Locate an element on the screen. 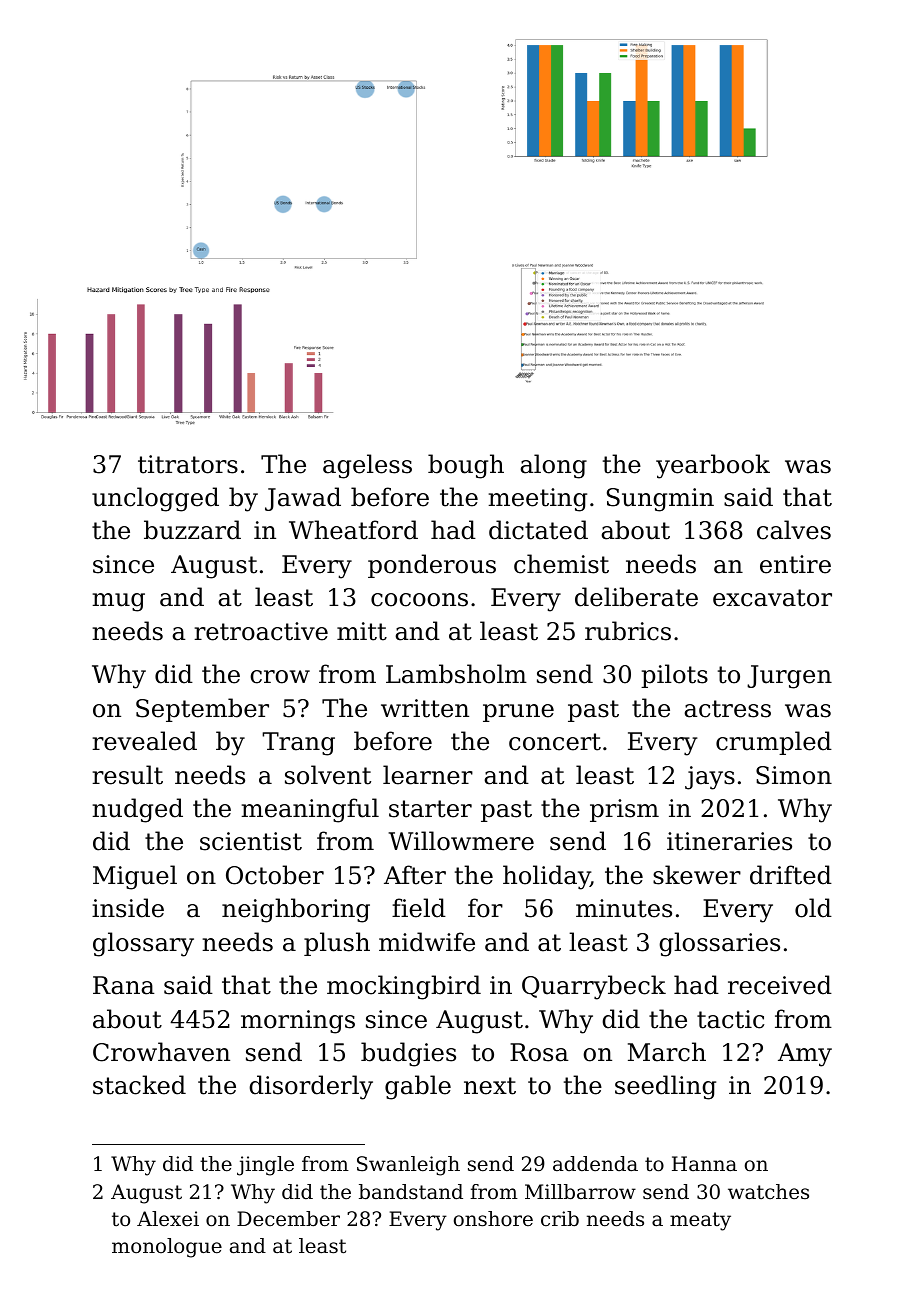 The width and height of the screenshot is (924, 1311). watches is located at coordinates (768, 1192).
